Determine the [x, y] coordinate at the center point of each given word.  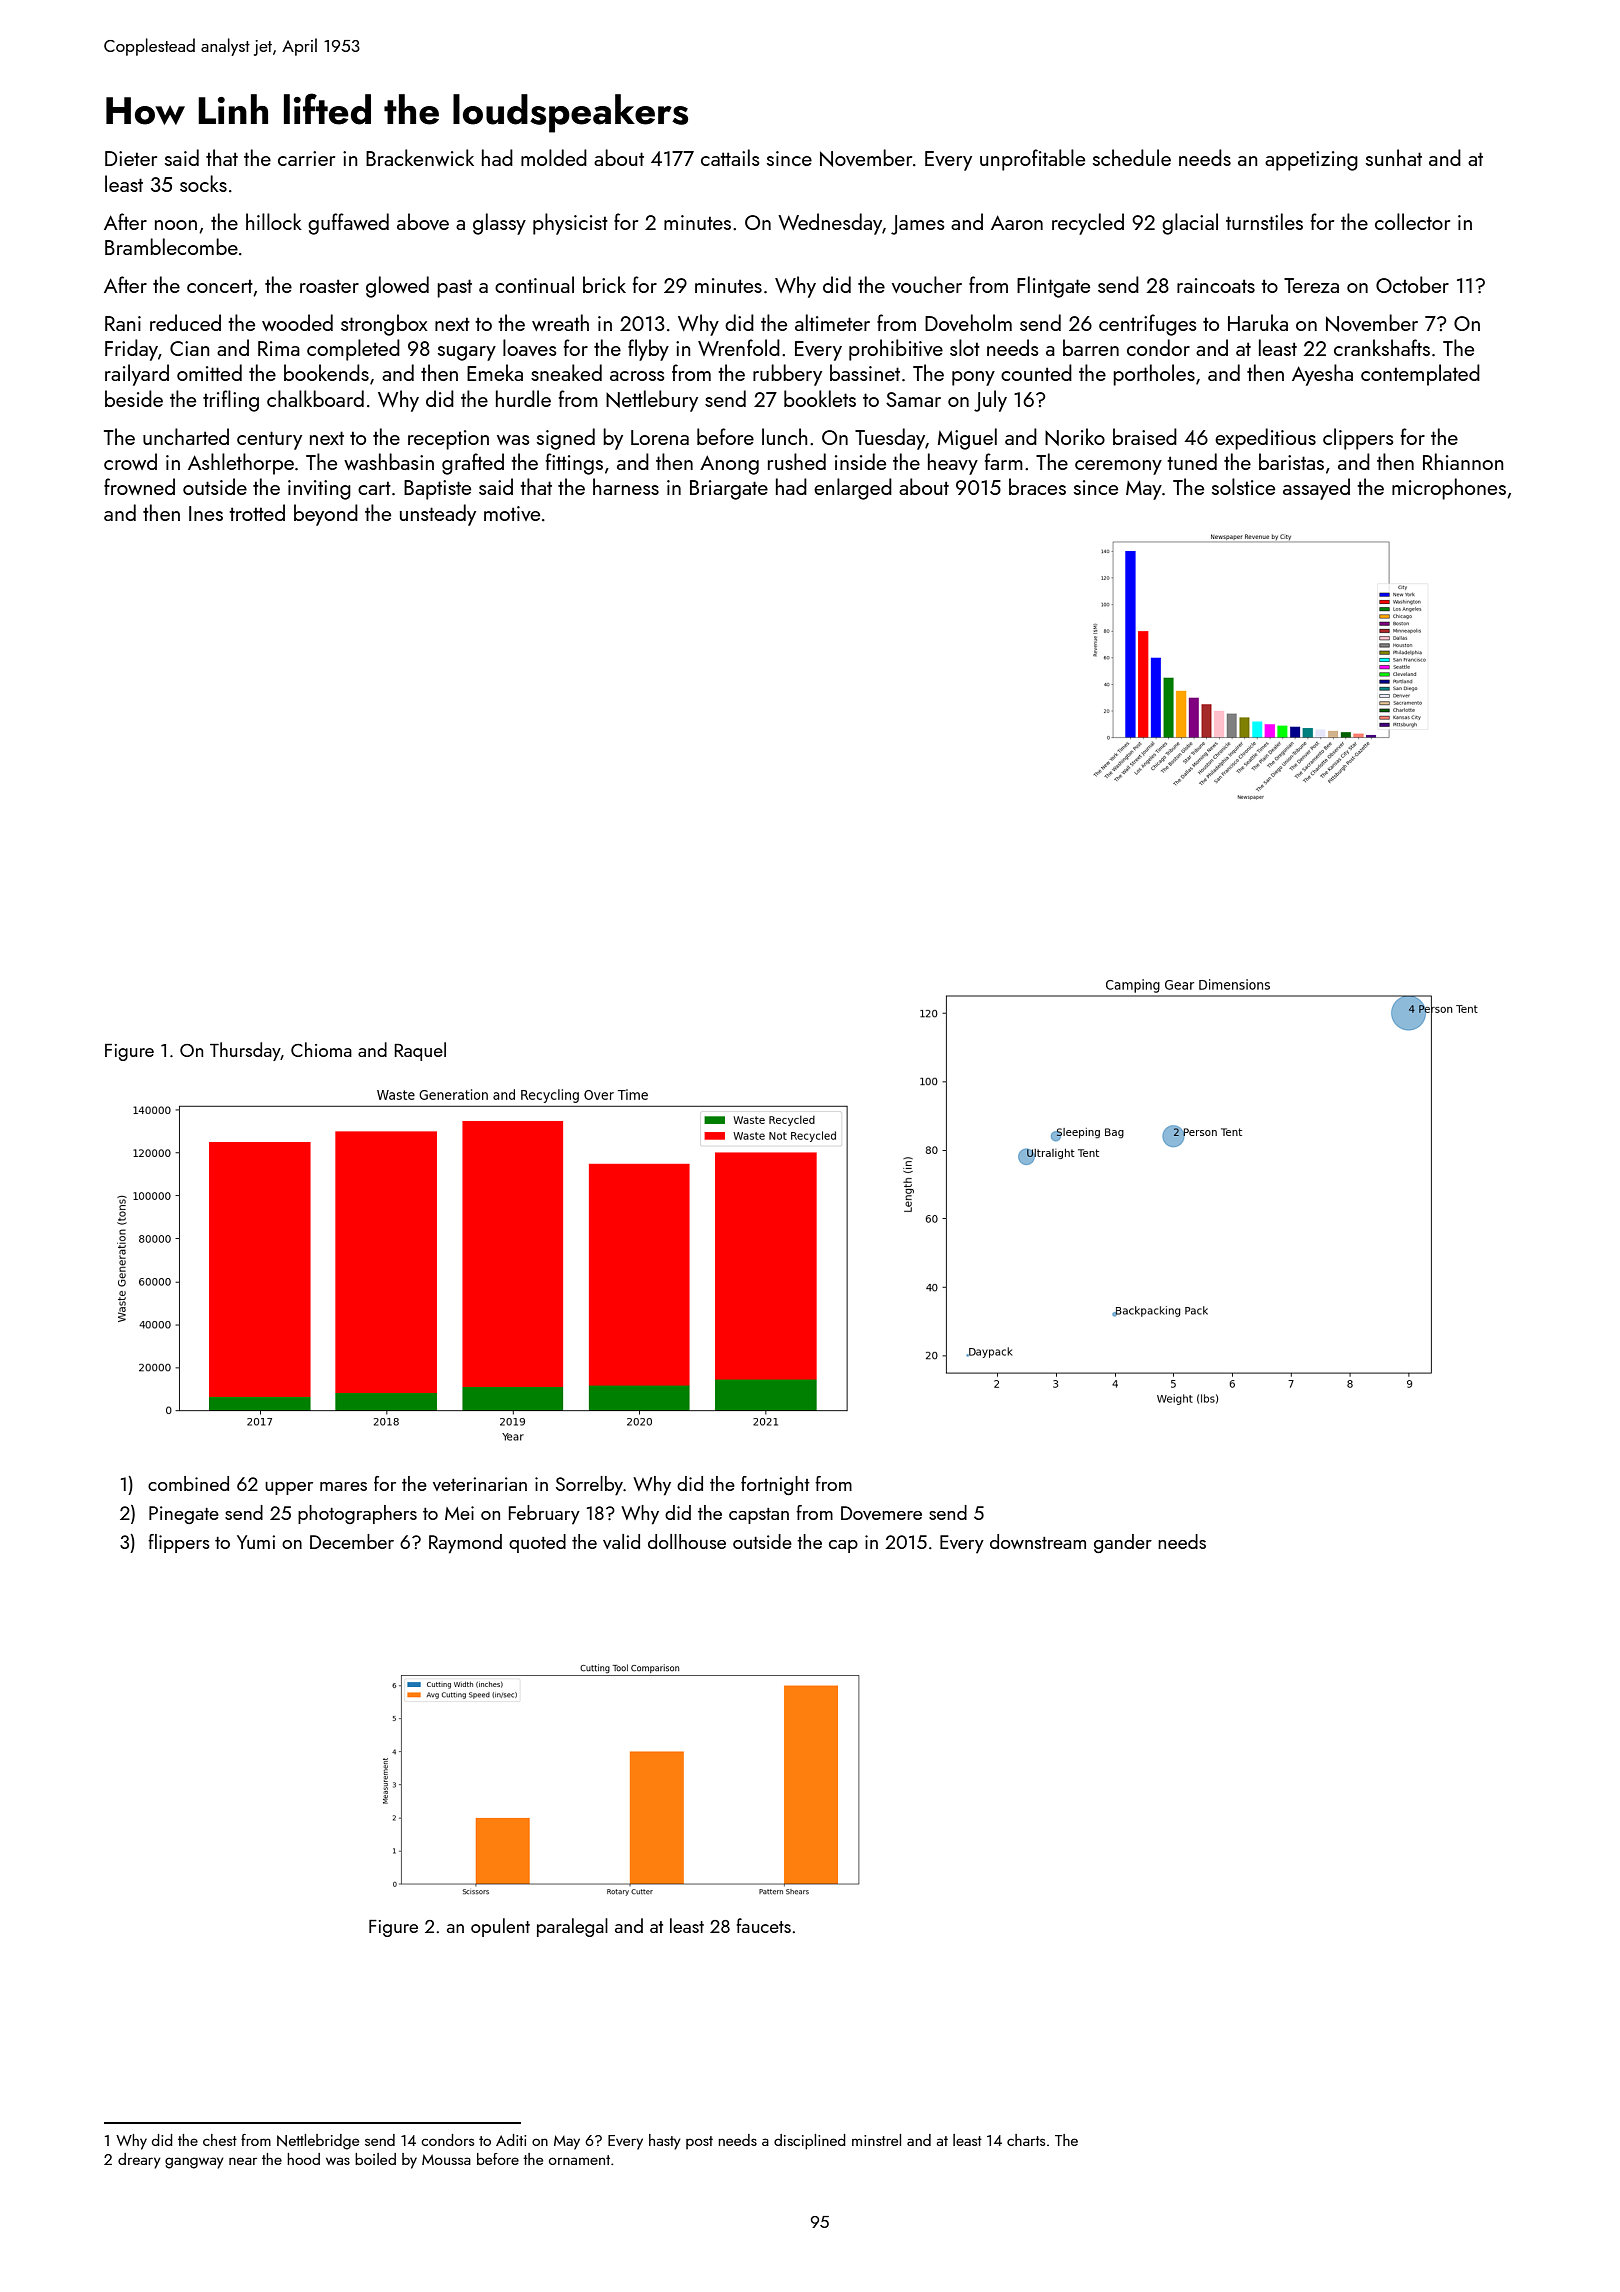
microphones [1449, 489]
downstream [1038, 1541]
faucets [763, 1925]
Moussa [446, 2159]
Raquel [420, 1051]
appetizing [1311, 161]
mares [343, 1486]
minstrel [876, 2140]
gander [1123, 1543]
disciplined [809, 2142]
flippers [179, 1543]
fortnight [775, 1485]
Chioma [321, 1049]
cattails [730, 157]
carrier [306, 158]
